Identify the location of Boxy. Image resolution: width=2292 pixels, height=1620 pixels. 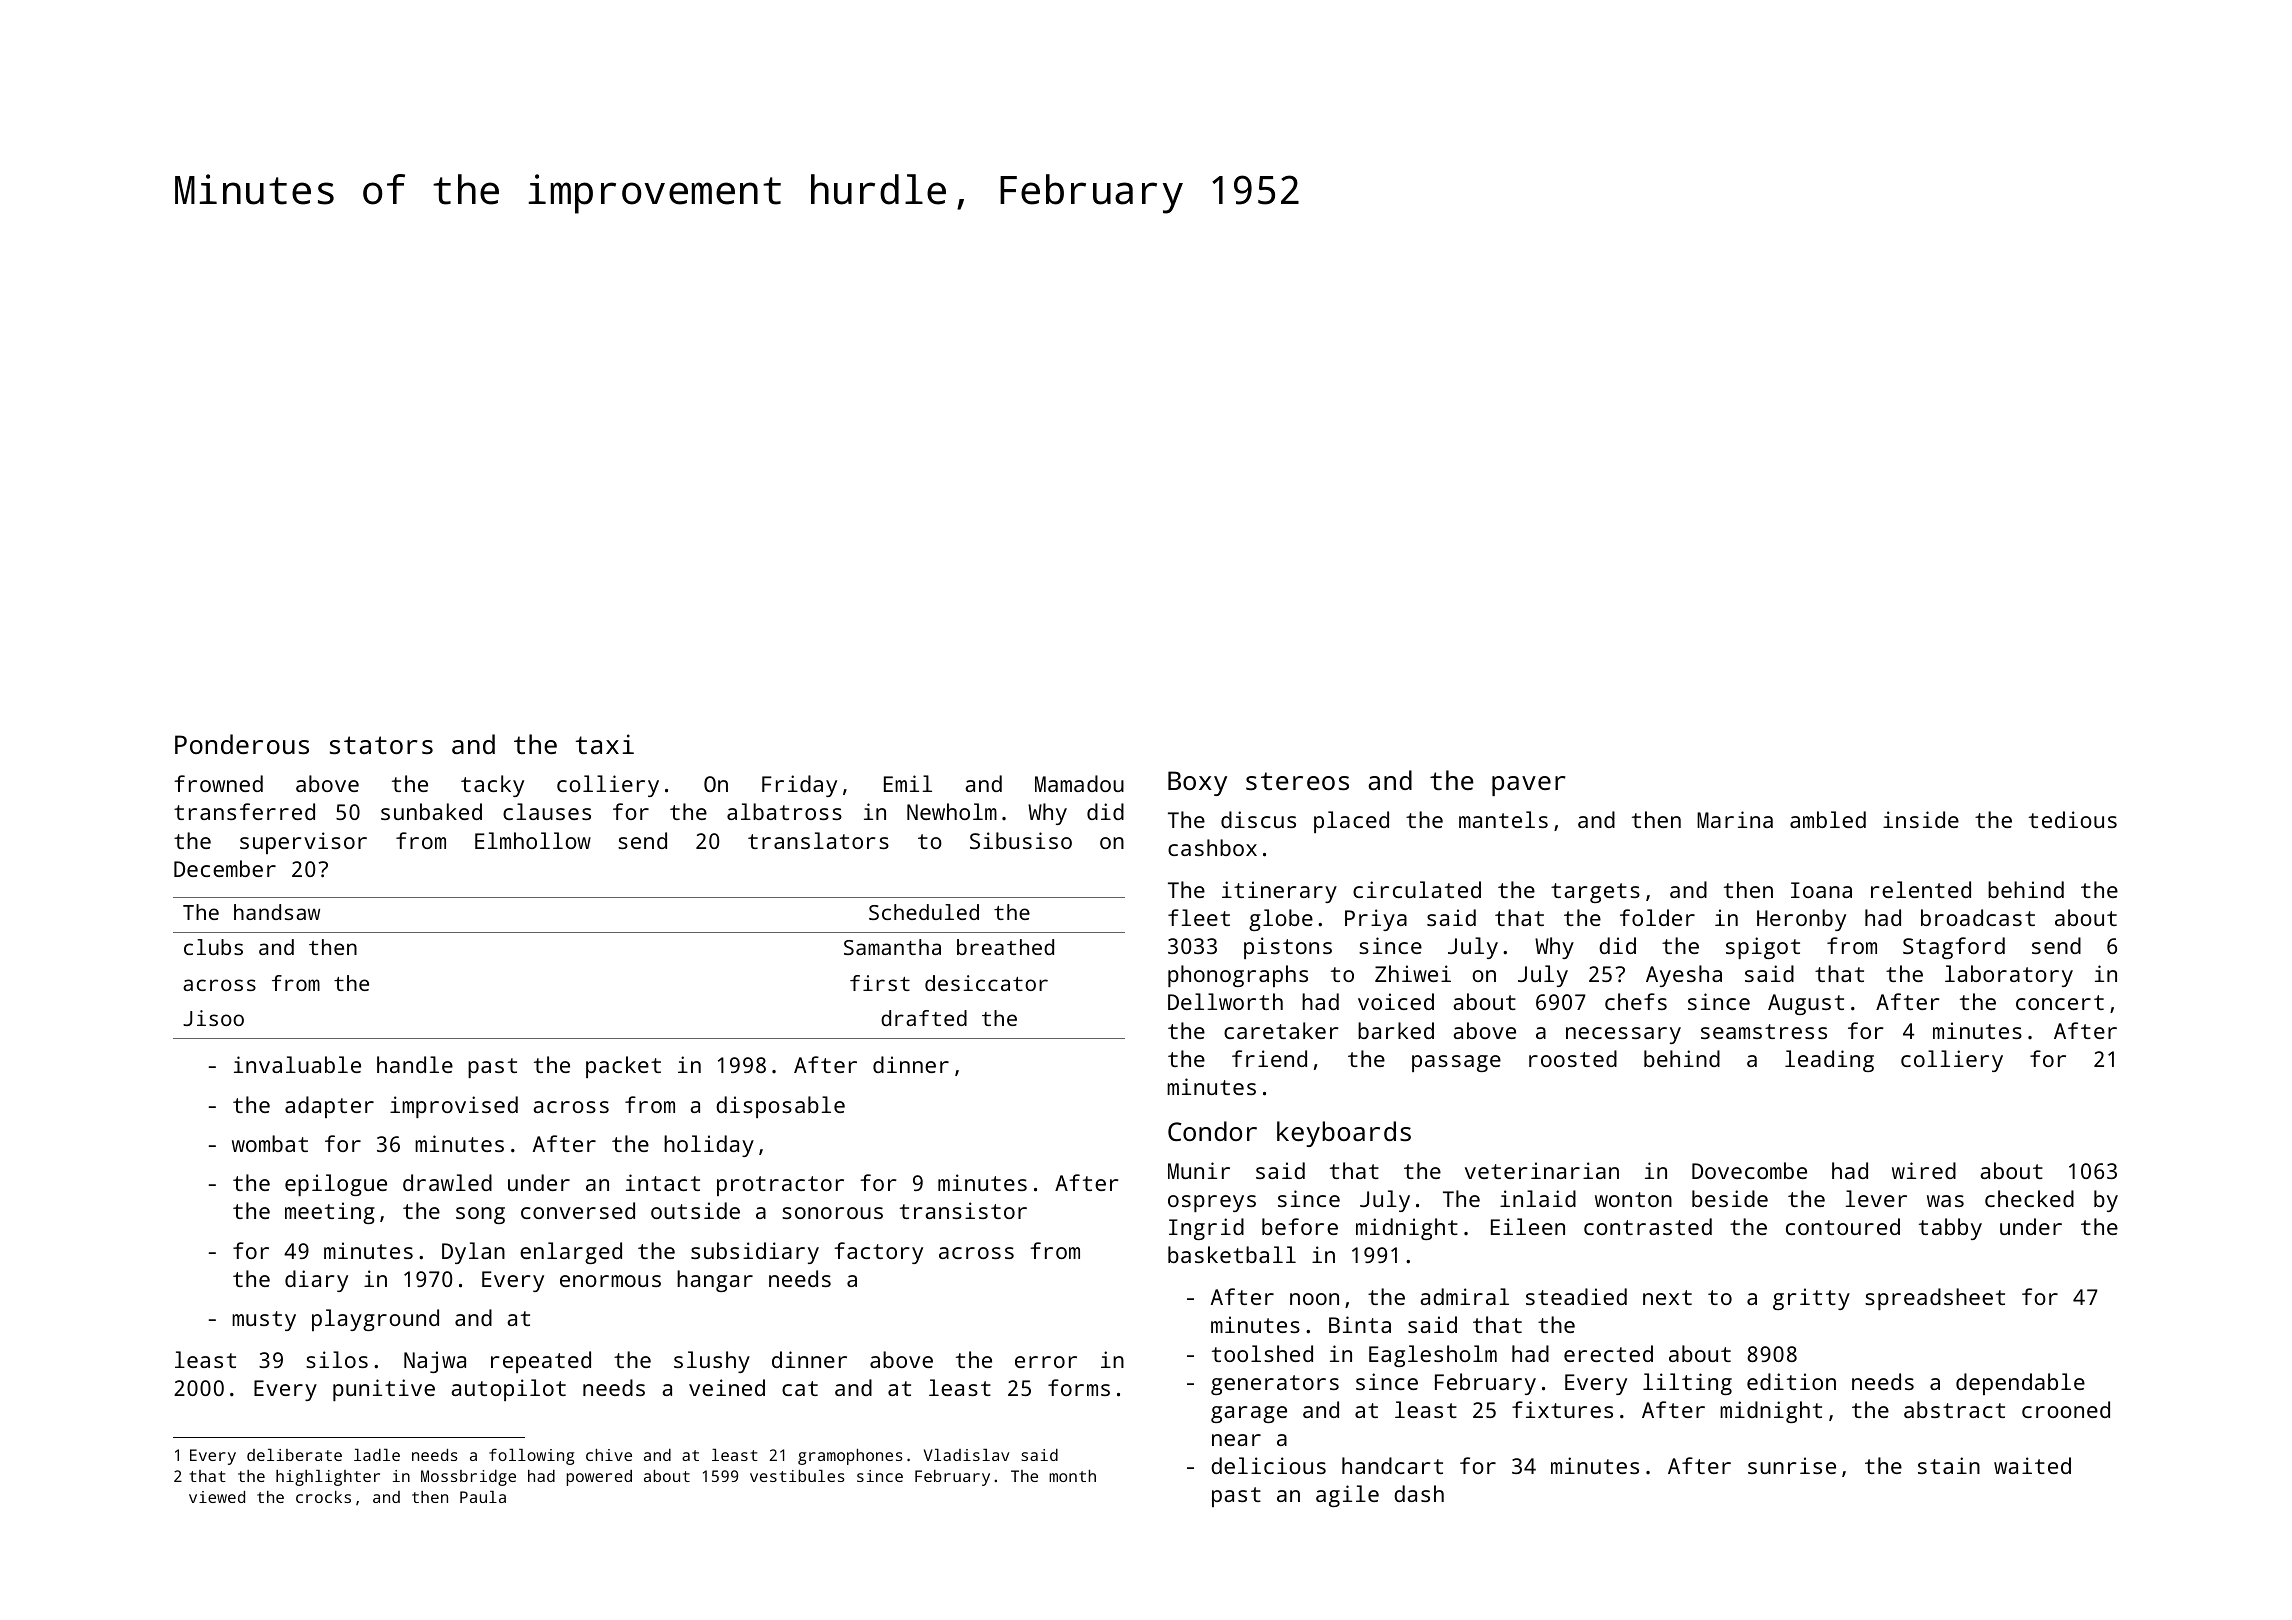
(1197, 783).
